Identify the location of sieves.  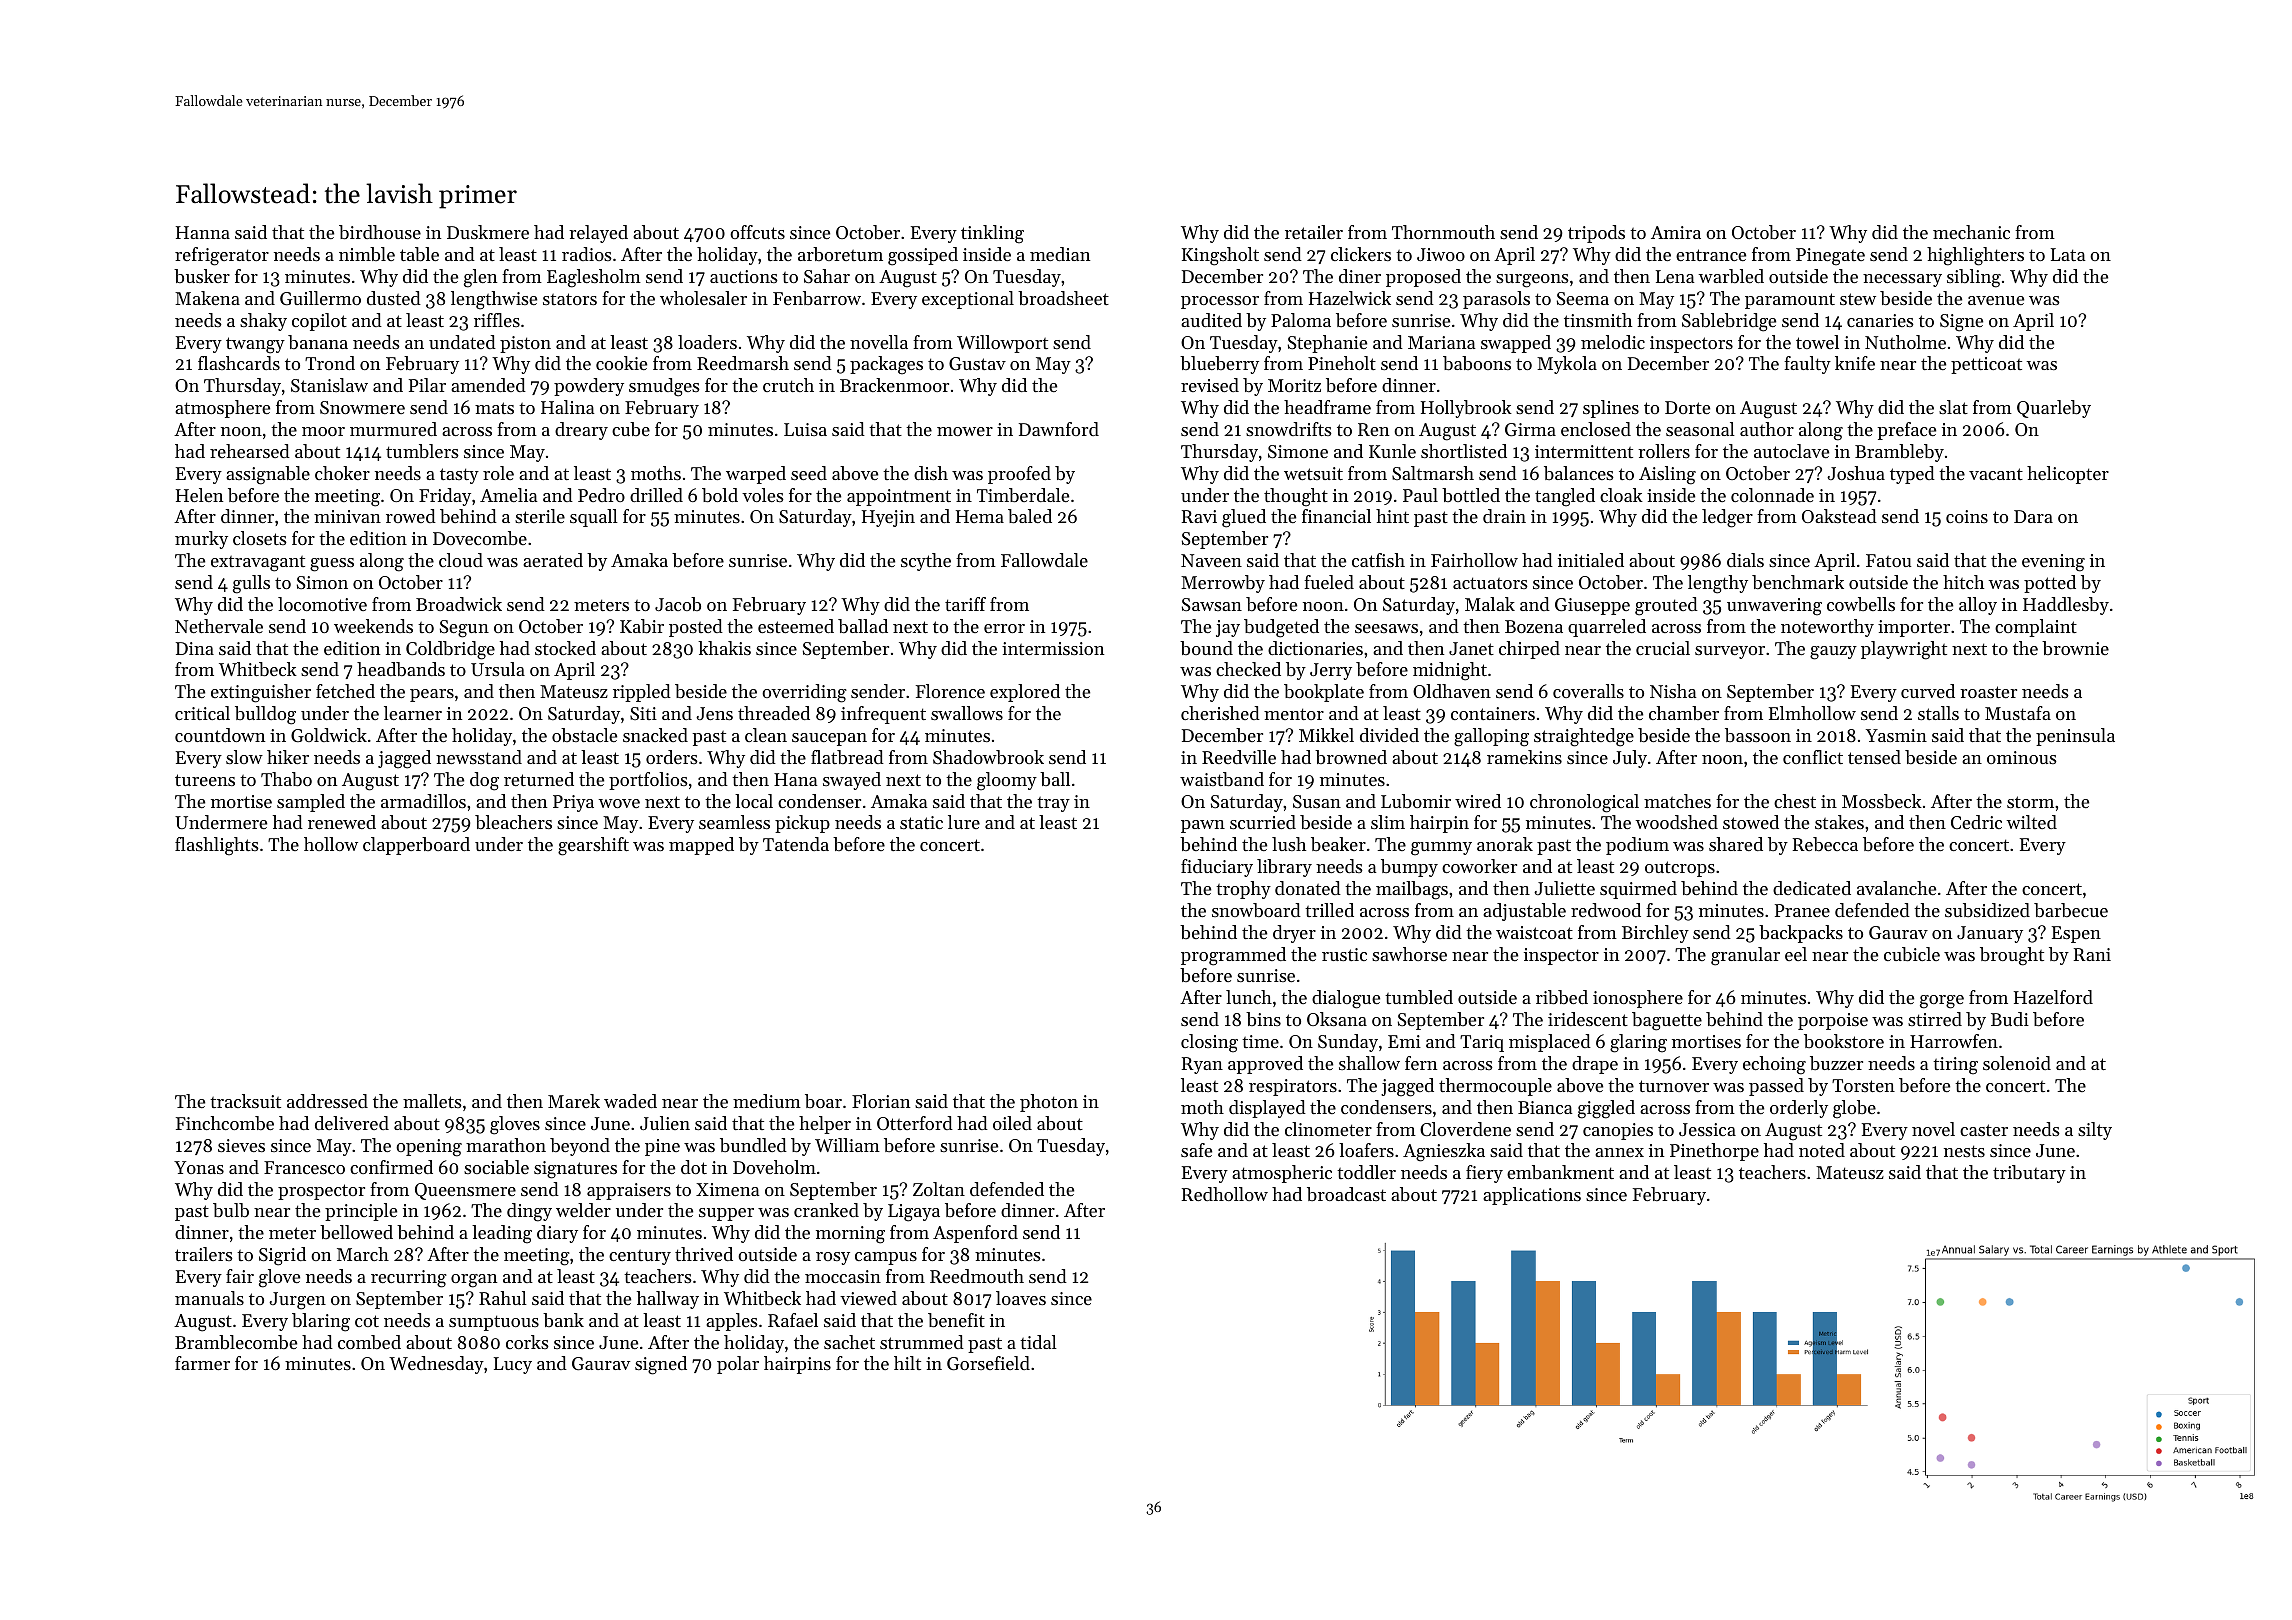
(241, 1145).
